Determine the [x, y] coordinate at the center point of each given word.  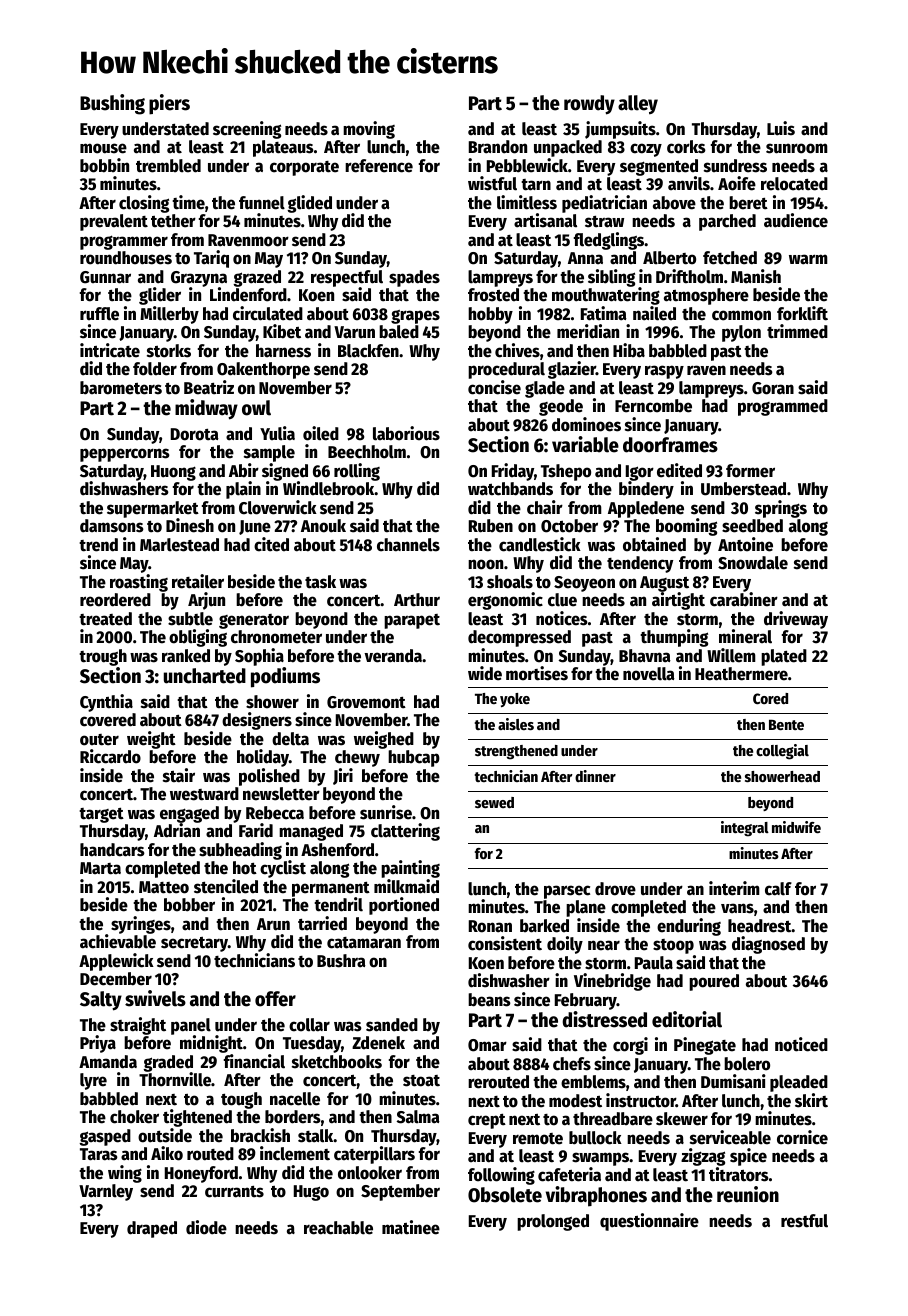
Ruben [491, 526]
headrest [760, 926]
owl [256, 408]
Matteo [164, 887]
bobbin [104, 165]
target [101, 815]
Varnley [106, 1192]
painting [410, 869]
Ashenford [337, 850]
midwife [796, 827]
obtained [654, 544]
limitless [527, 202]
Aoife [737, 183]
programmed [783, 407]
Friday [513, 472]
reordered [115, 600]
